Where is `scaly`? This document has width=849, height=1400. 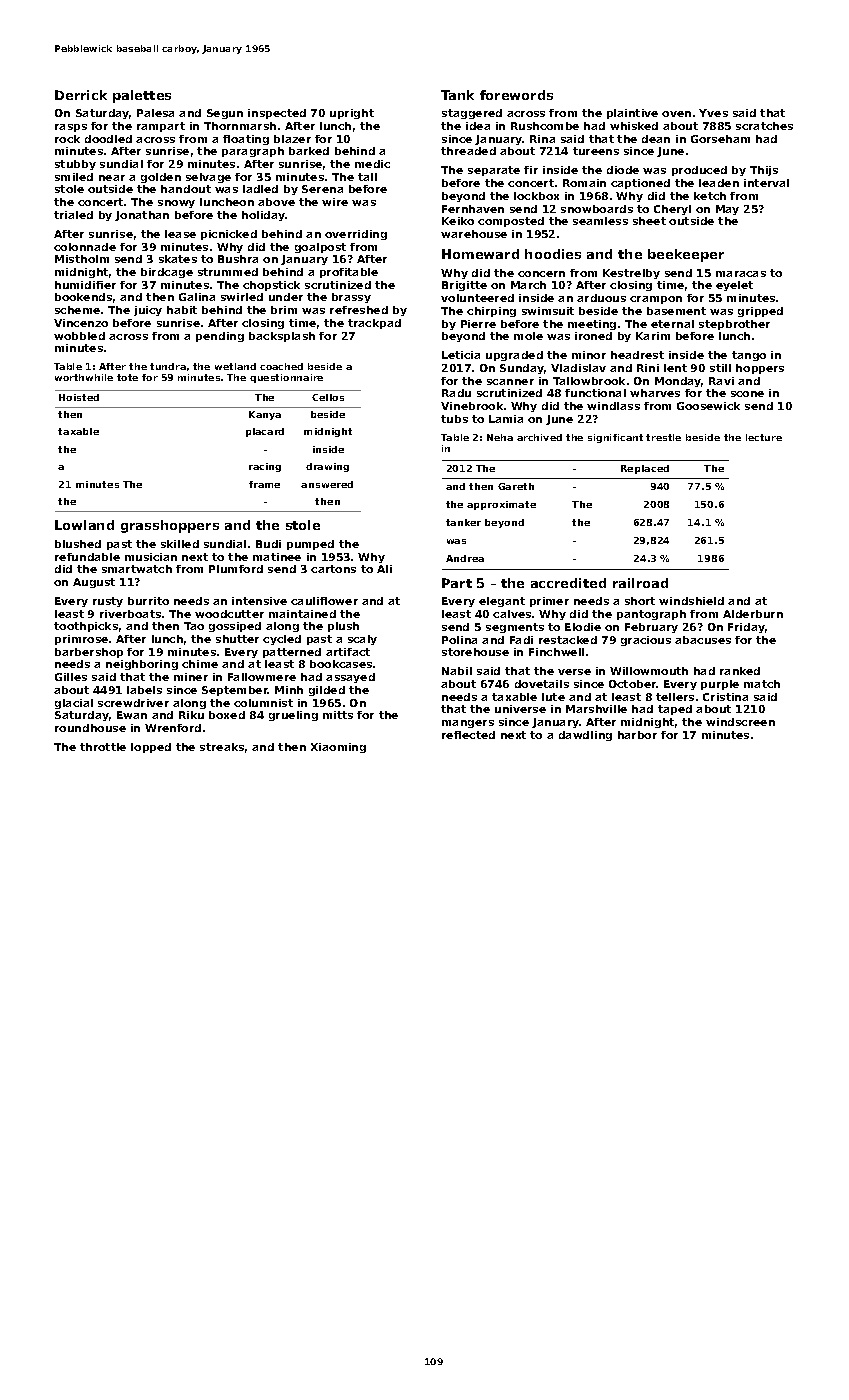 scaly is located at coordinates (362, 640).
